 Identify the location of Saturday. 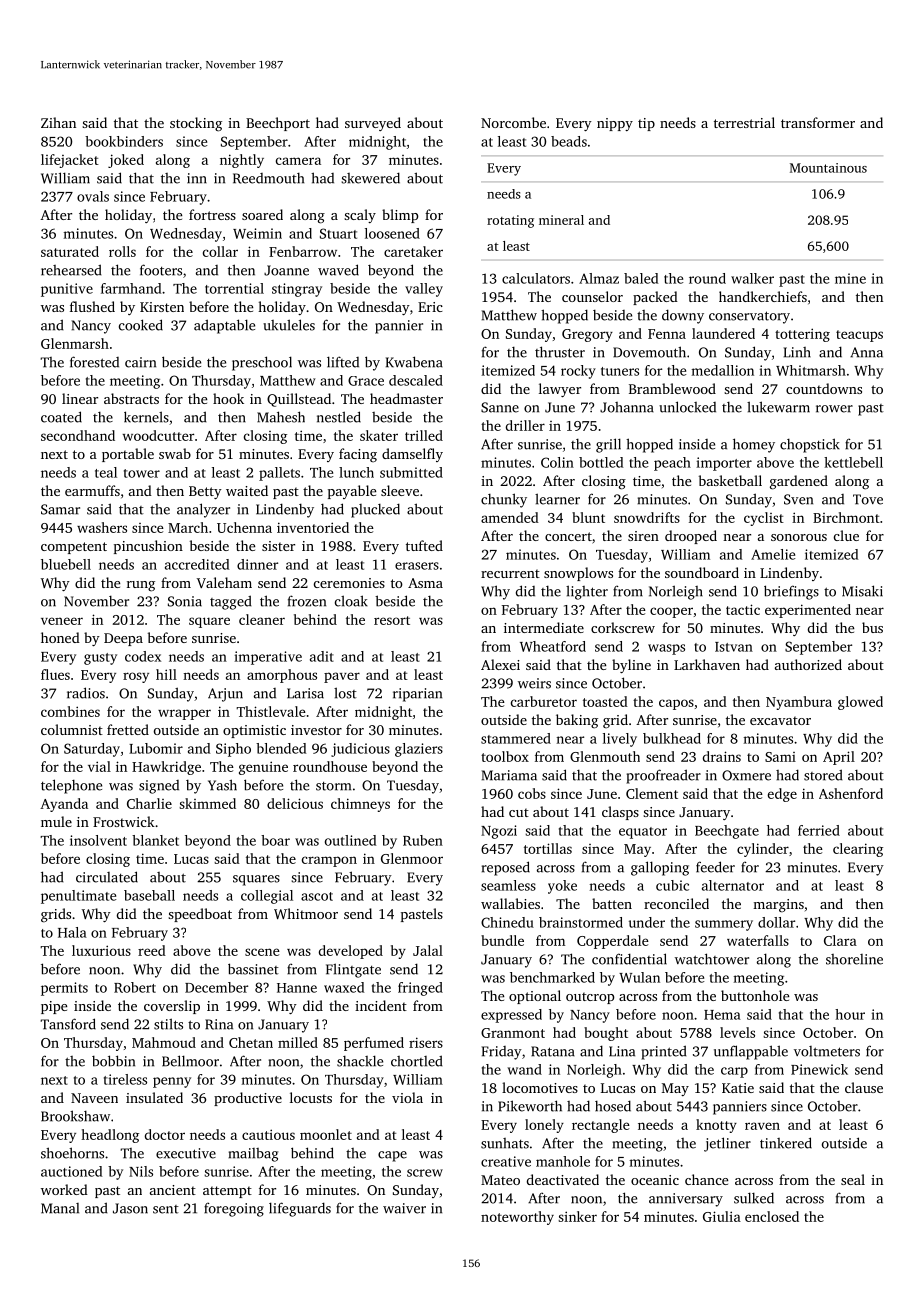
(92, 750).
